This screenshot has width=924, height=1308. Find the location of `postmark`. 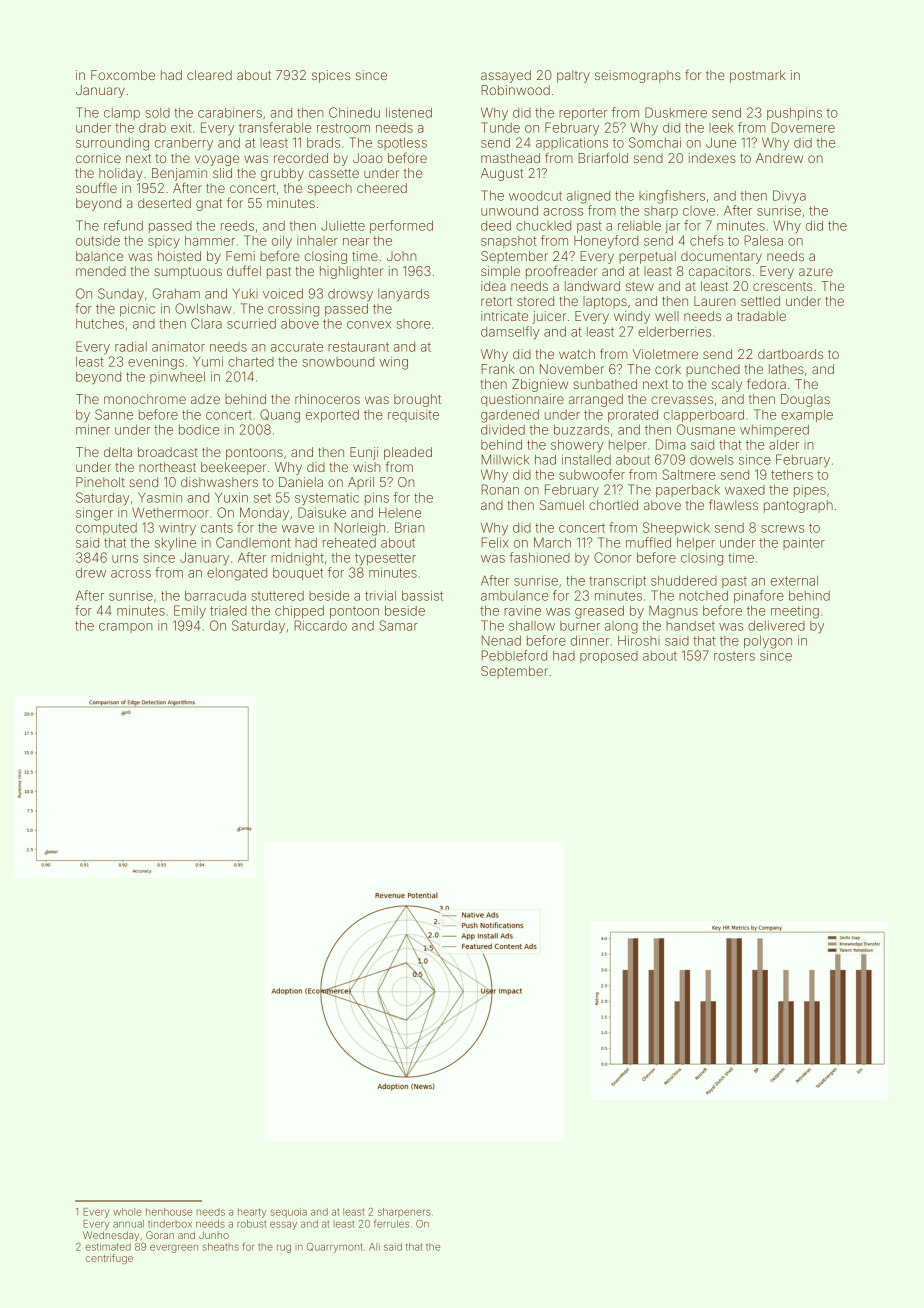

postmark is located at coordinates (758, 76).
